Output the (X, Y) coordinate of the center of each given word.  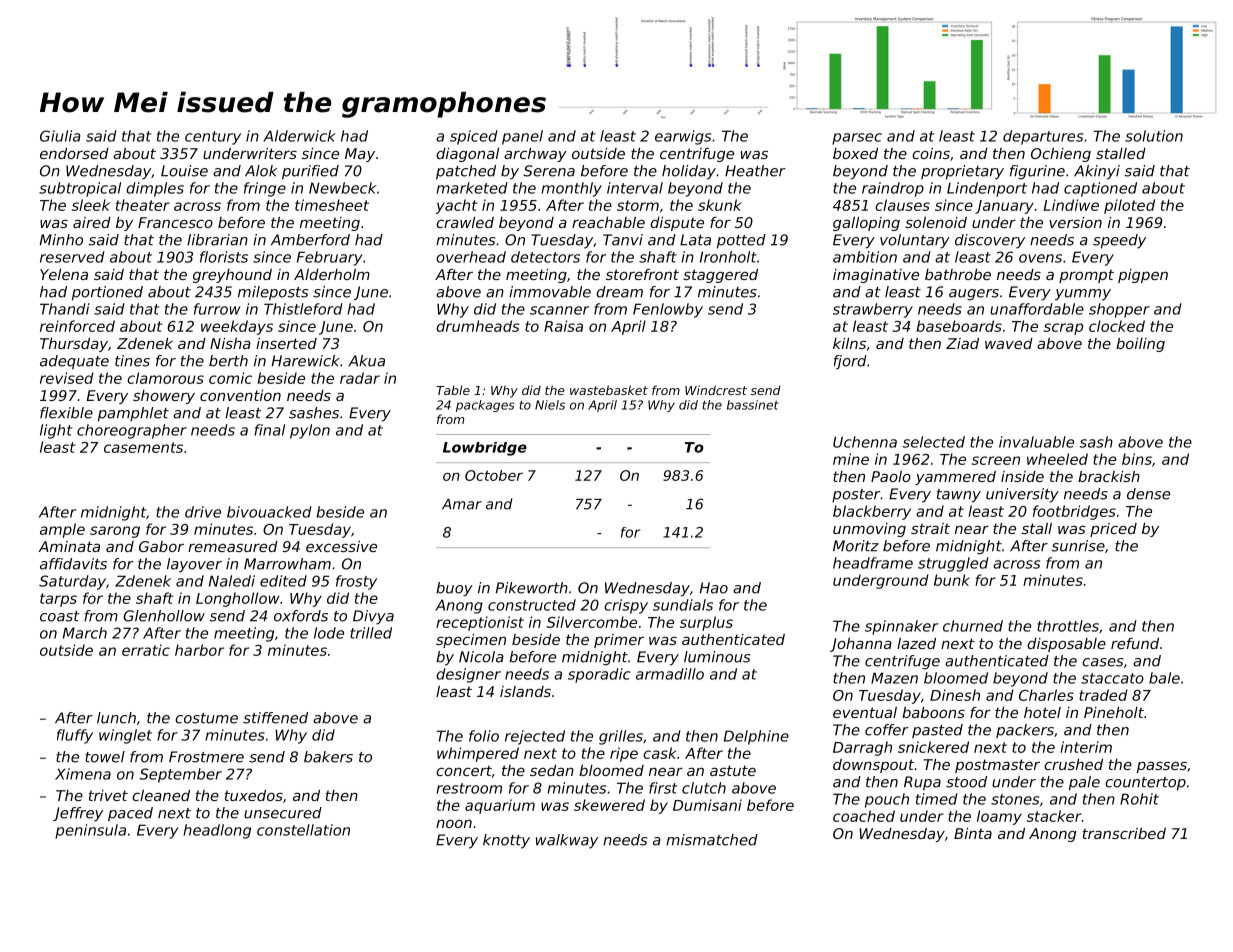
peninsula (90, 831)
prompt (1086, 276)
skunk (720, 205)
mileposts (273, 293)
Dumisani (707, 805)
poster (856, 496)
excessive (341, 546)
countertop (1145, 784)
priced (1113, 530)
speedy (1119, 241)
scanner (559, 310)
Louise (184, 171)
